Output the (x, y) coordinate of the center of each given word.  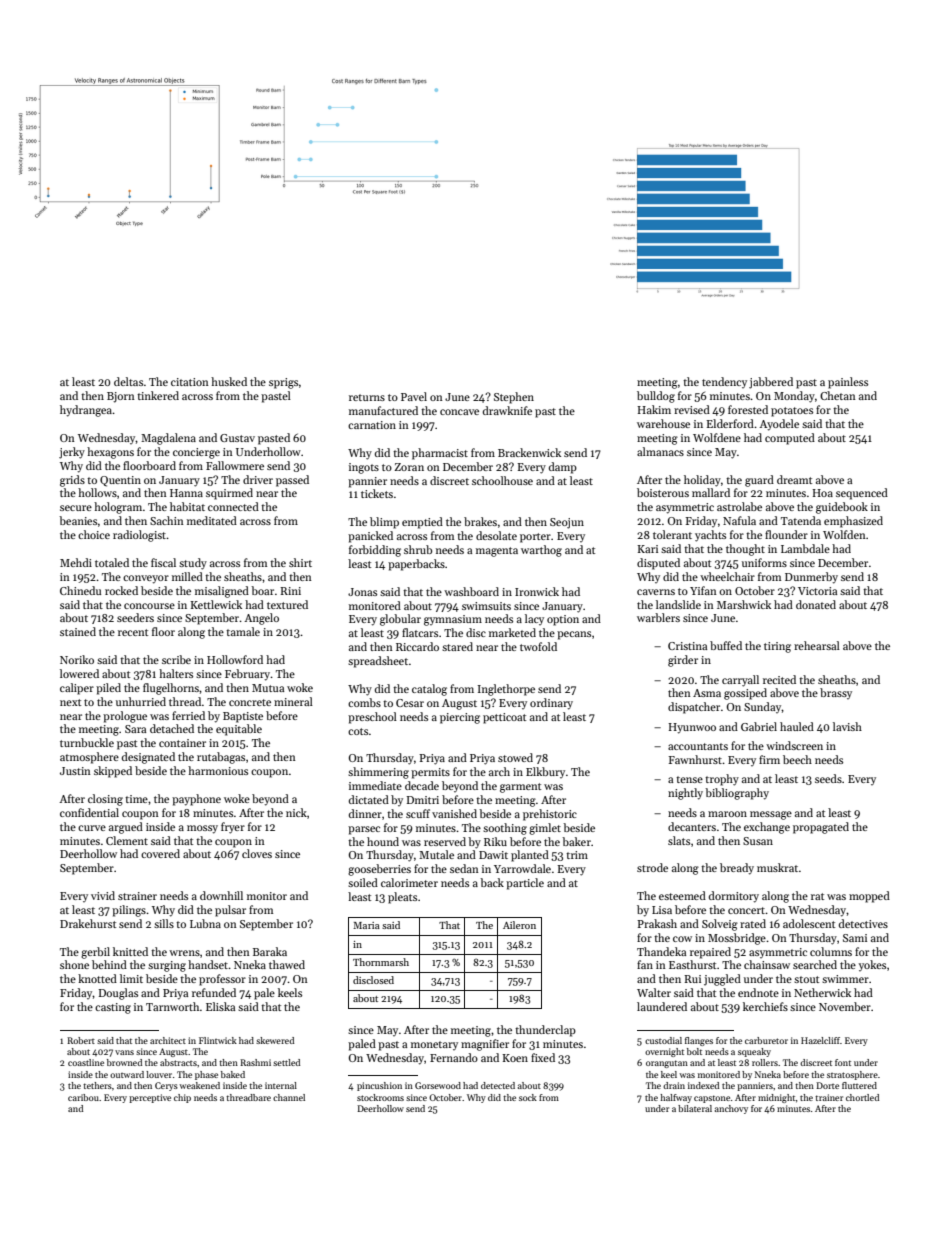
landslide (678, 604)
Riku (495, 841)
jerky (72, 453)
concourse (149, 606)
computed (790, 439)
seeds (828, 778)
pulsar (230, 911)
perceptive (150, 1098)
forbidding (375, 551)
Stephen (514, 398)
